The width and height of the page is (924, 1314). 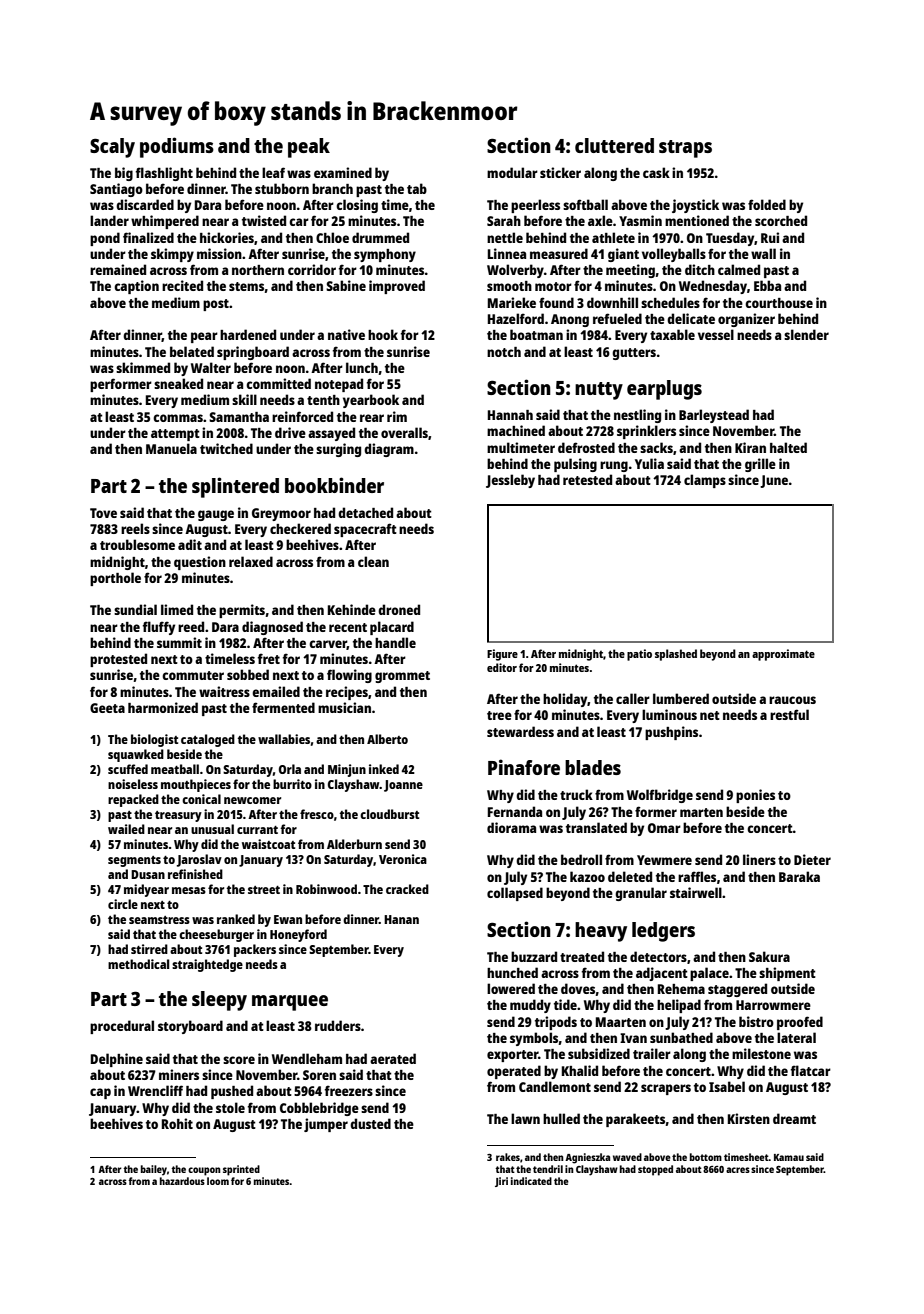 I want to click on courthouse, so click(x=779, y=303).
